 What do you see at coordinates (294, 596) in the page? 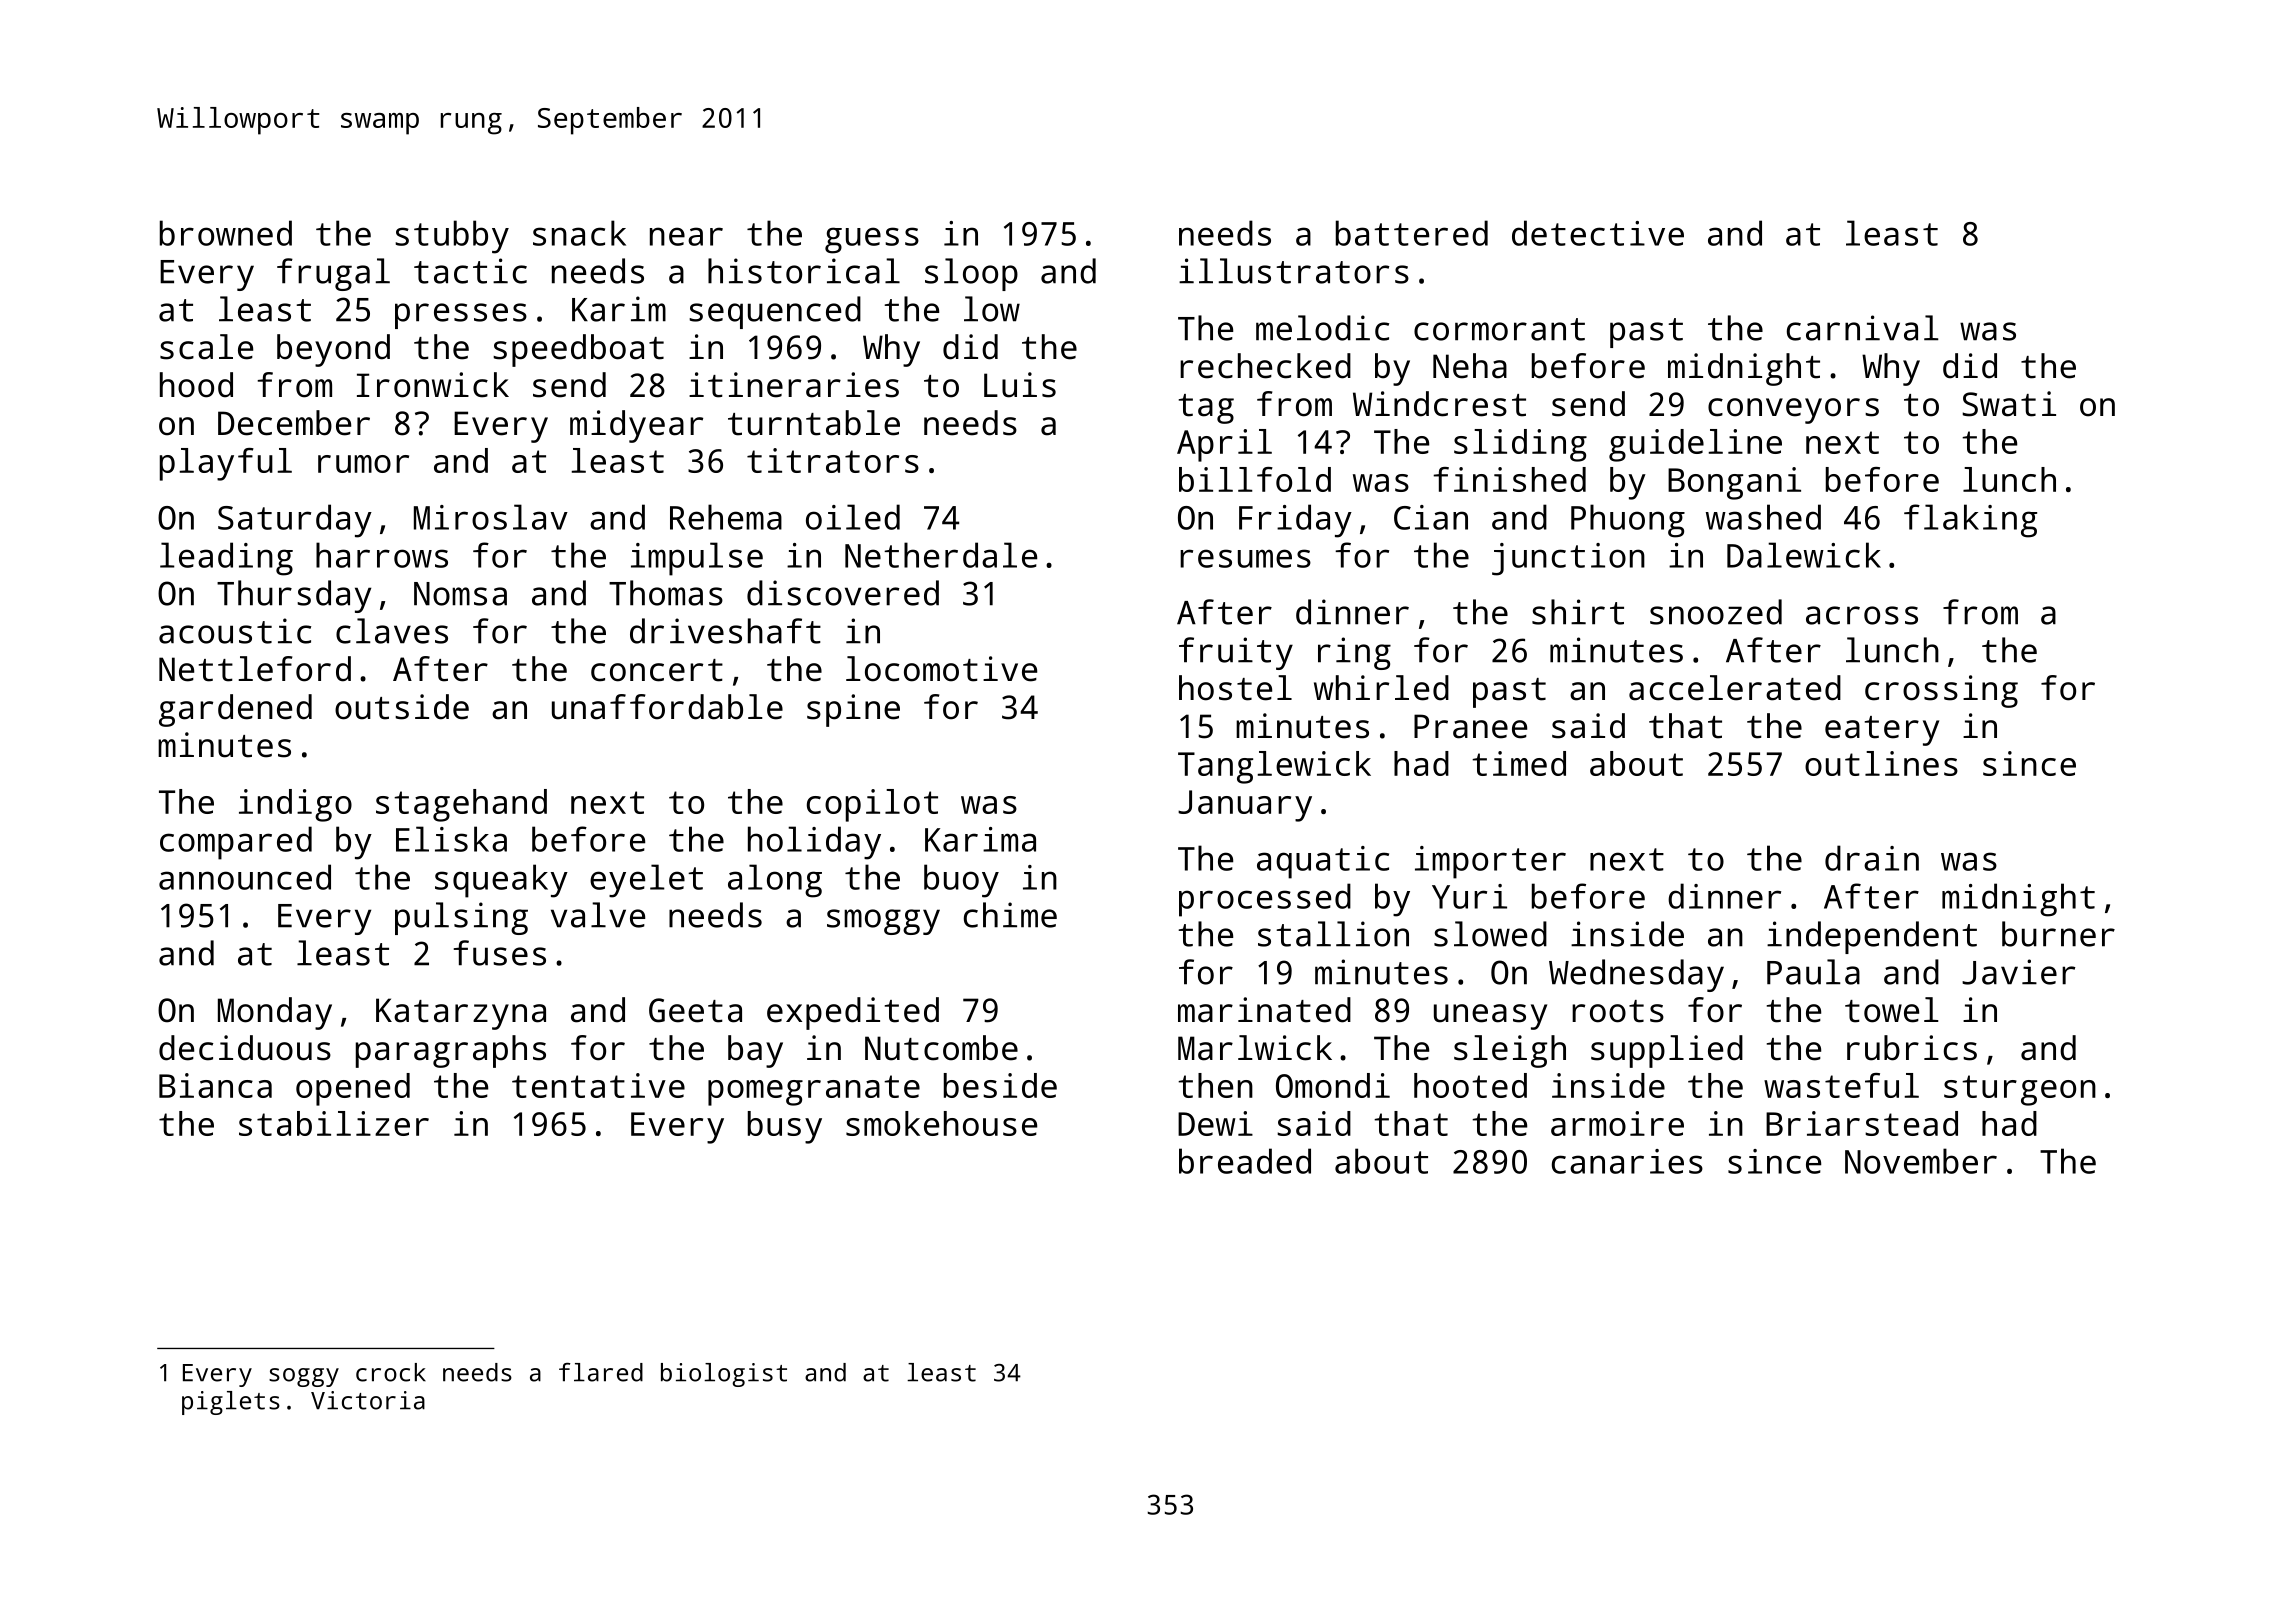
I see `Thursday` at bounding box center [294, 596].
